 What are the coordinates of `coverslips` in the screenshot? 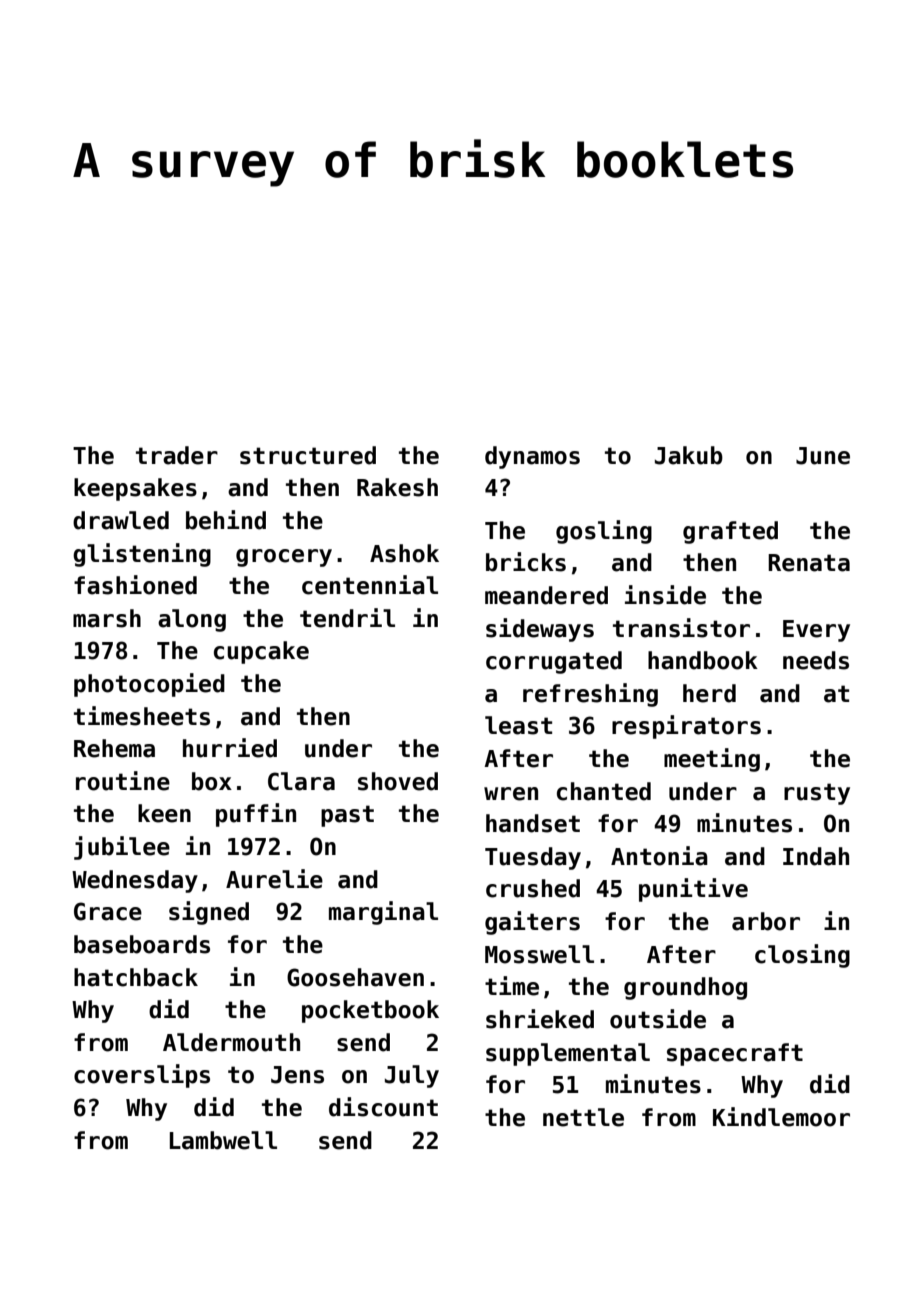 It's located at (142, 1076).
